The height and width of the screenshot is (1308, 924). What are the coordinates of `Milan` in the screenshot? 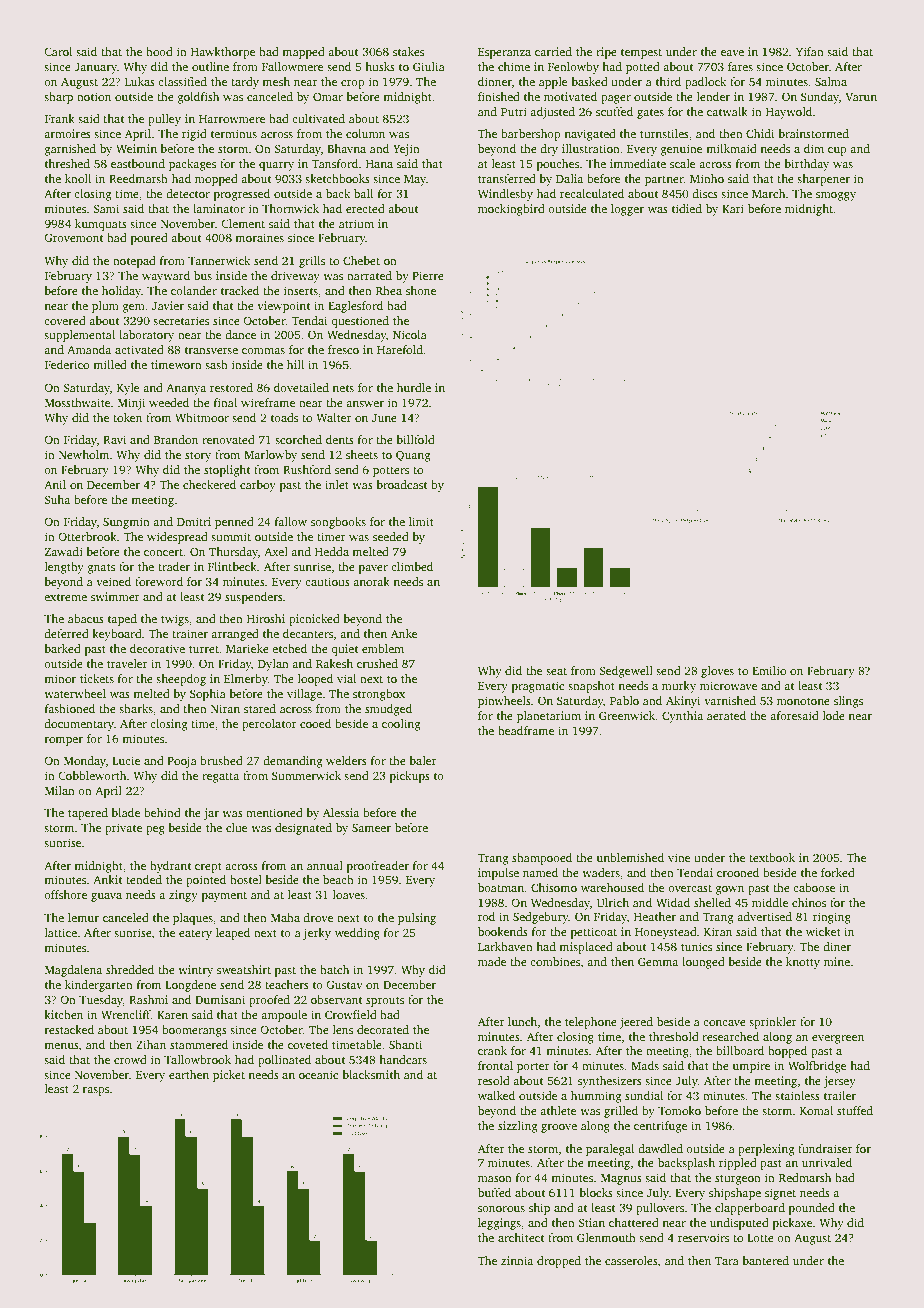 It's located at (60, 790).
